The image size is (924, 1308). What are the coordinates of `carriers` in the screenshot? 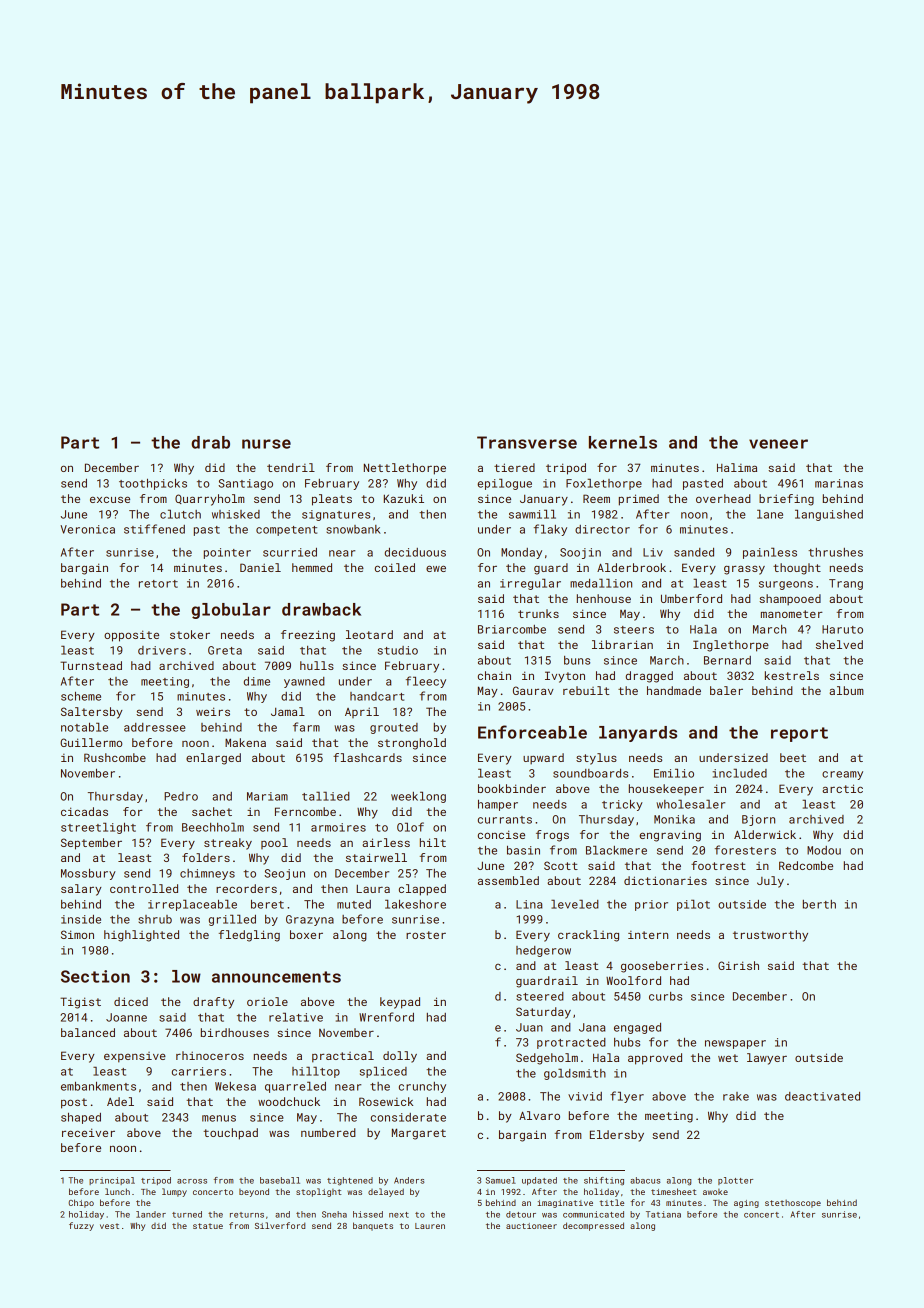 It's located at (199, 1071).
